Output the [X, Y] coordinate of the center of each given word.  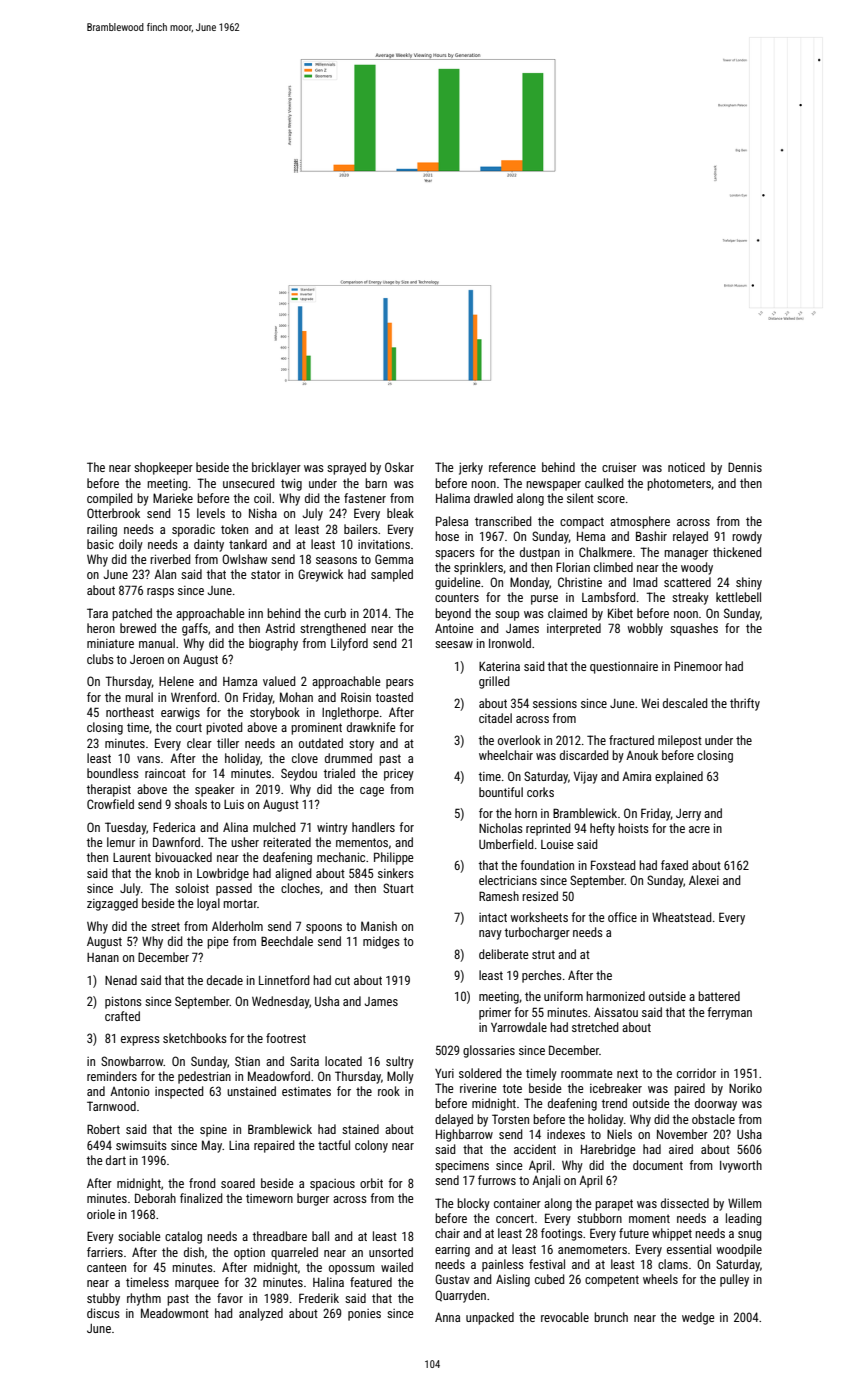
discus [103, 1313]
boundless [113, 773]
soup [507, 616]
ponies [364, 1315]
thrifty [745, 704]
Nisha [263, 513]
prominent [316, 729]
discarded [584, 755]
